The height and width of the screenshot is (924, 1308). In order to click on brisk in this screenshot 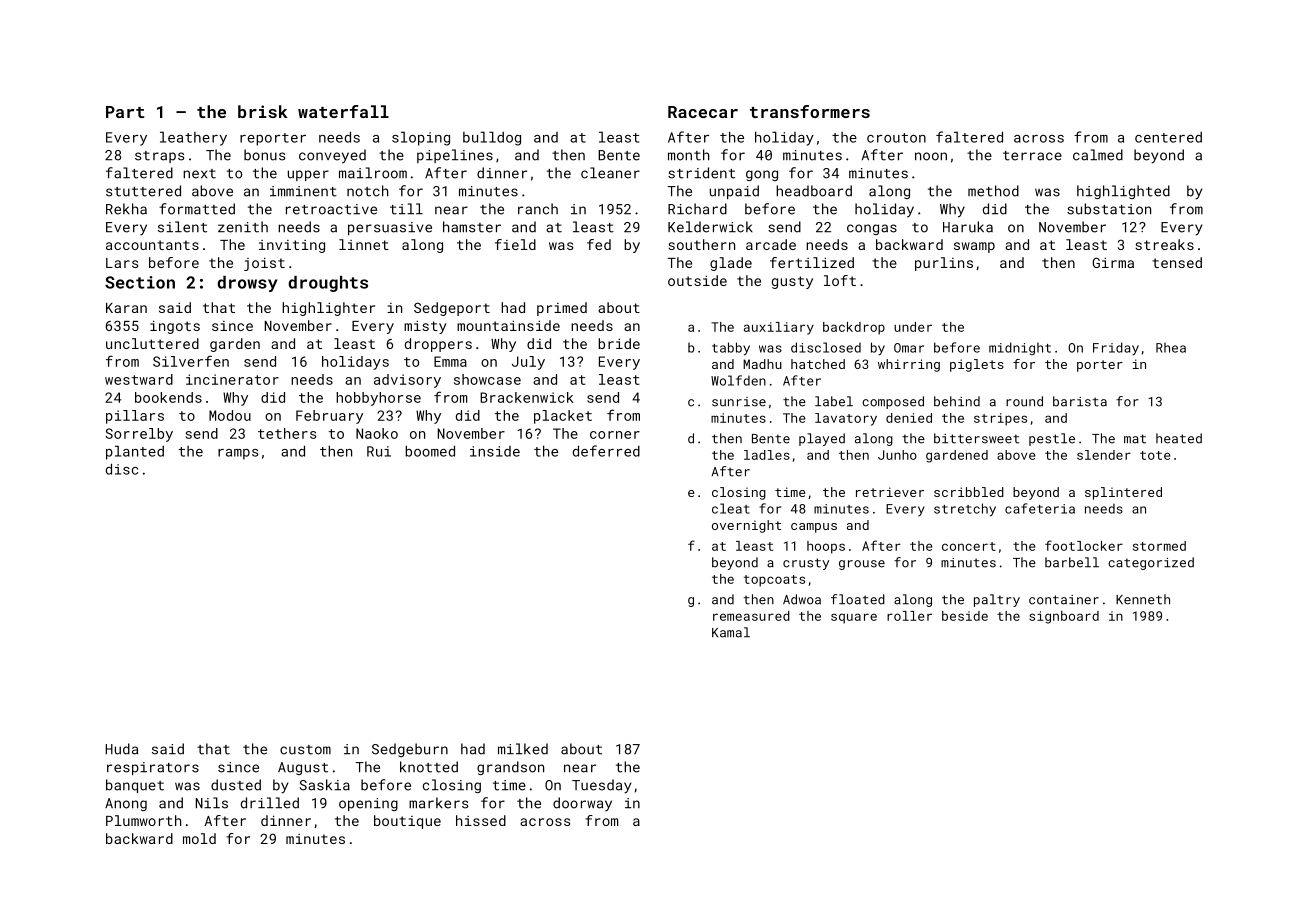, I will do `click(263, 111)`.
